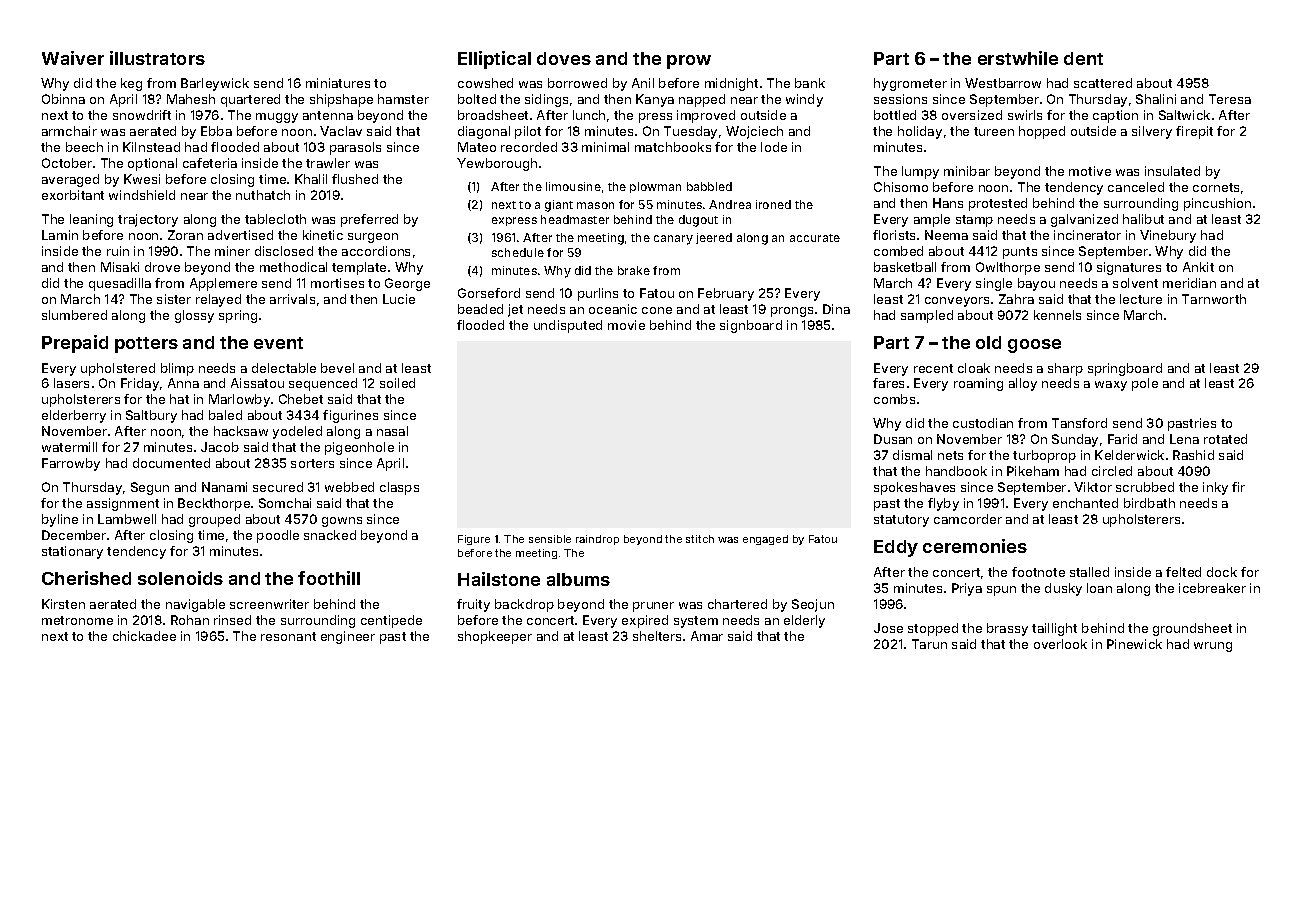 The image size is (1308, 924). What do you see at coordinates (634, 270) in the page?
I see `brake` at bounding box center [634, 270].
